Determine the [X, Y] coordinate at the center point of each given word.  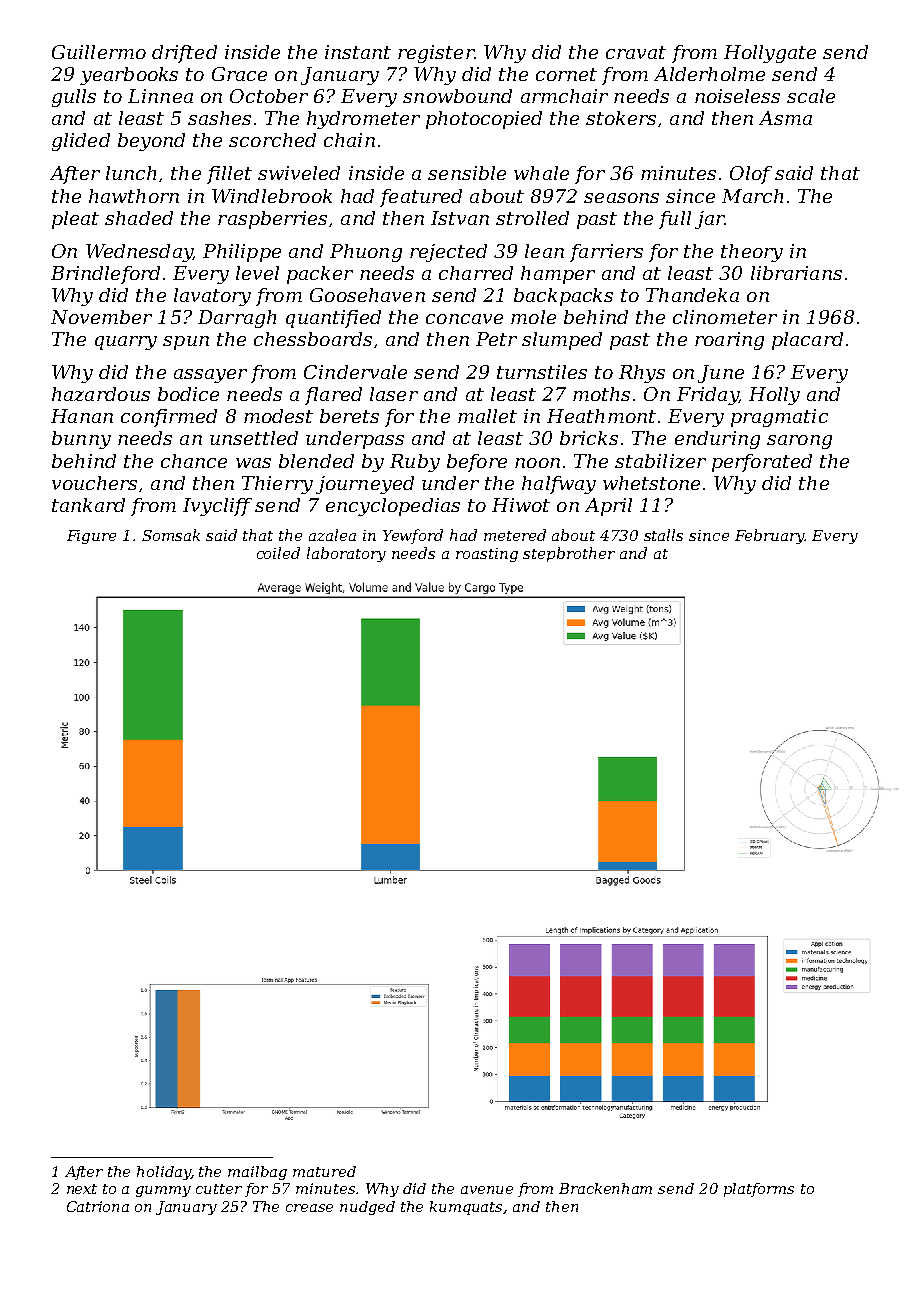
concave [464, 319]
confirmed [169, 418]
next [82, 1189]
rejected [448, 253]
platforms [759, 1190]
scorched [272, 140]
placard [807, 341]
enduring [717, 440]
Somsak [171, 535]
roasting [487, 555]
